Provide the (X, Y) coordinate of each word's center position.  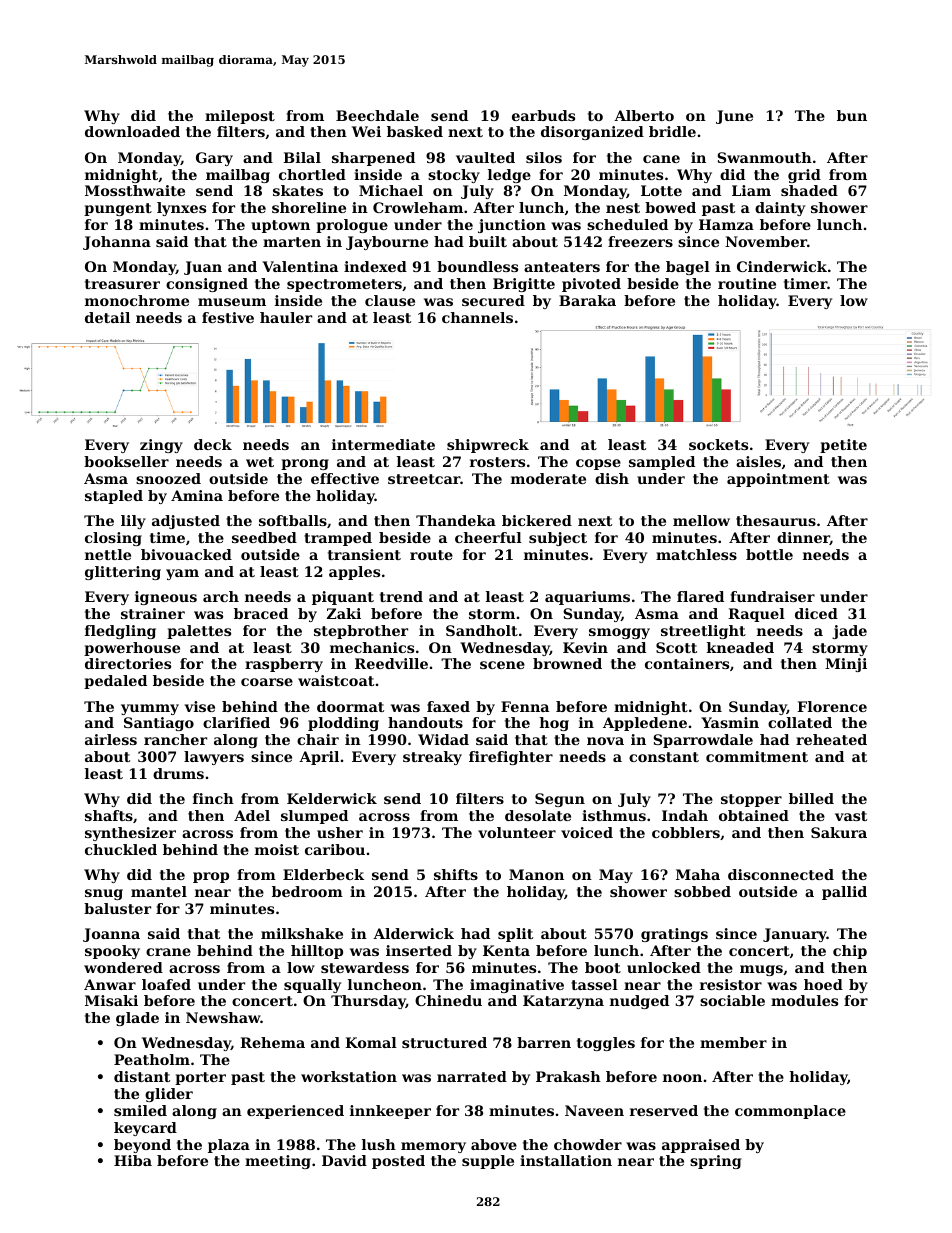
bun (852, 115)
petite (843, 446)
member (733, 1042)
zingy (161, 446)
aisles (758, 461)
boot (603, 967)
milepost (240, 117)
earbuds (543, 115)
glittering (123, 573)
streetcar (424, 479)
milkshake (302, 933)
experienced (295, 1112)
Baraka (587, 300)
